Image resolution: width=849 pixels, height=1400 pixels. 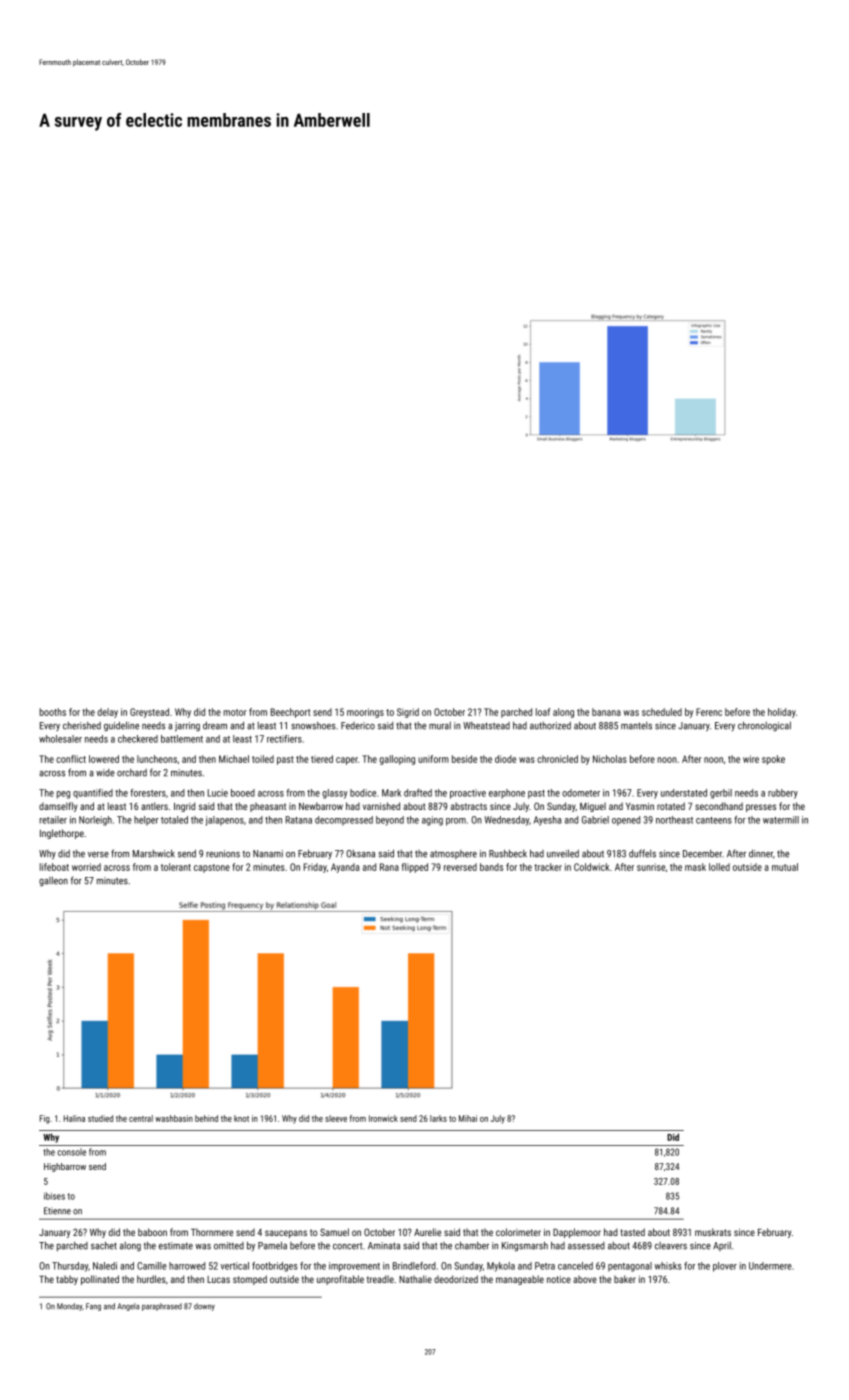 What do you see at coordinates (438, 1118) in the page?
I see `larks` at bounding box center [438, 1118].
